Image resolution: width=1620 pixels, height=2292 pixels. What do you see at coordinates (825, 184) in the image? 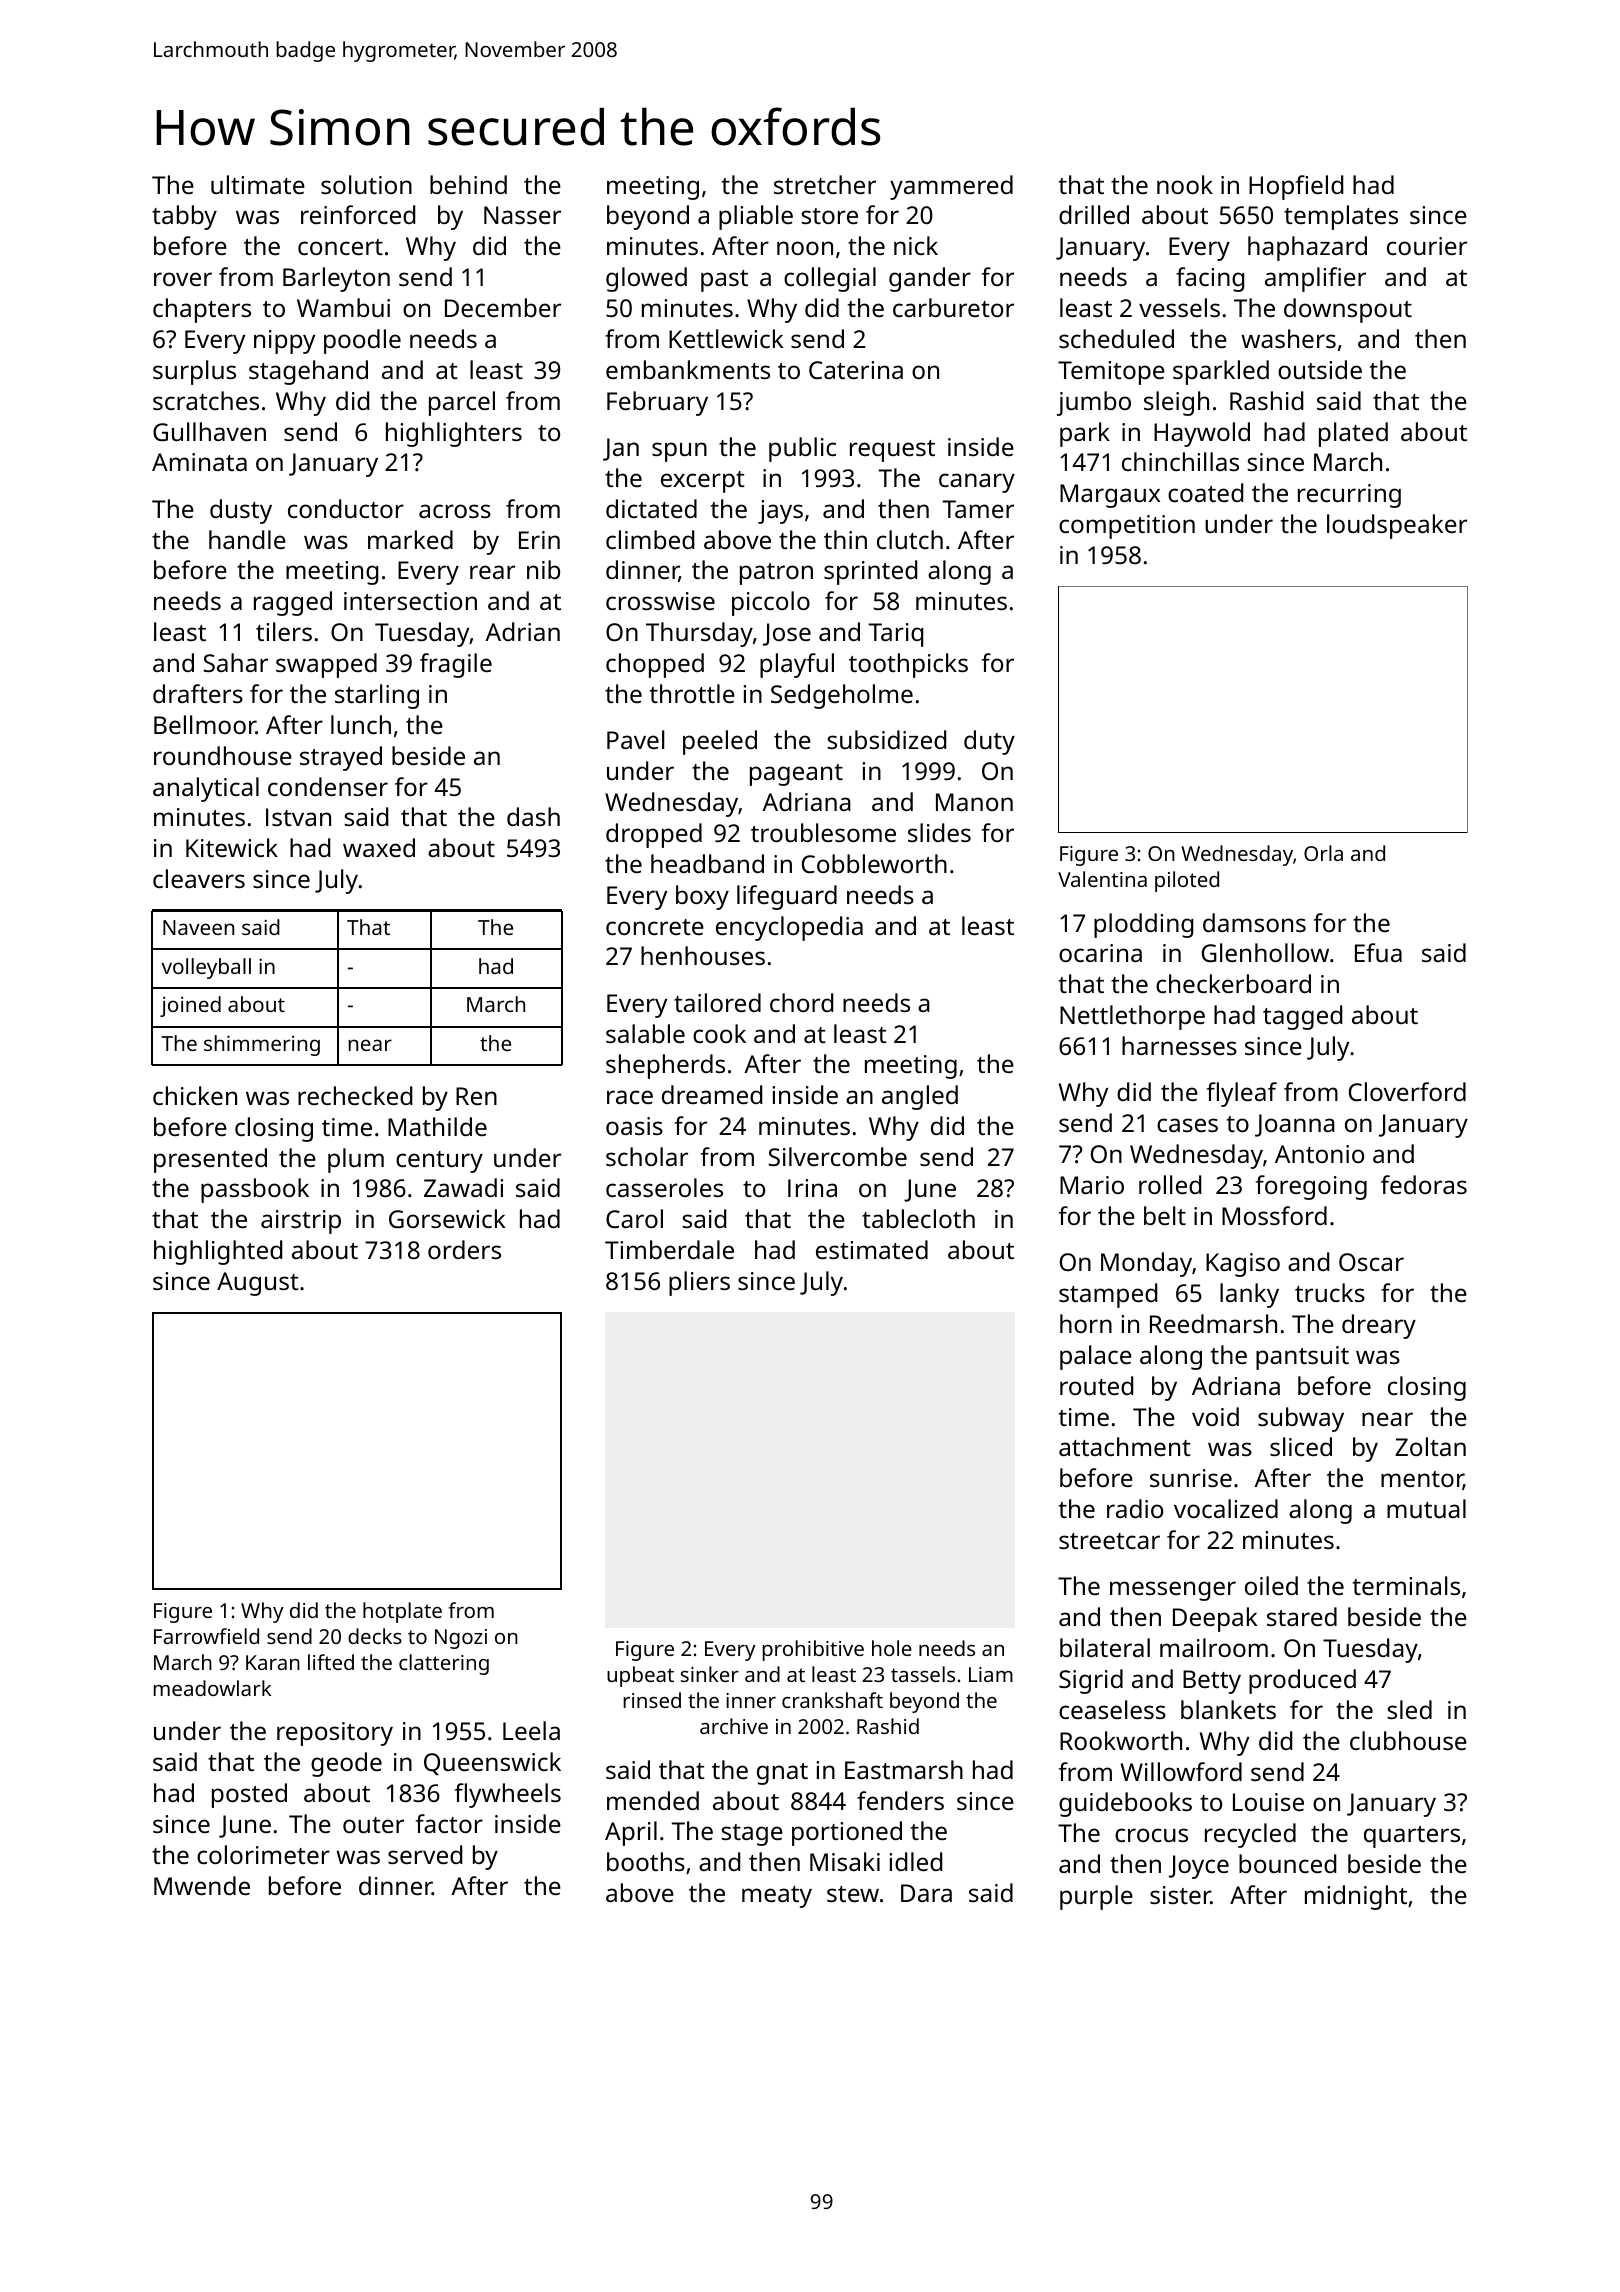
I see `stretcher` at bounding box center [825, 184].
